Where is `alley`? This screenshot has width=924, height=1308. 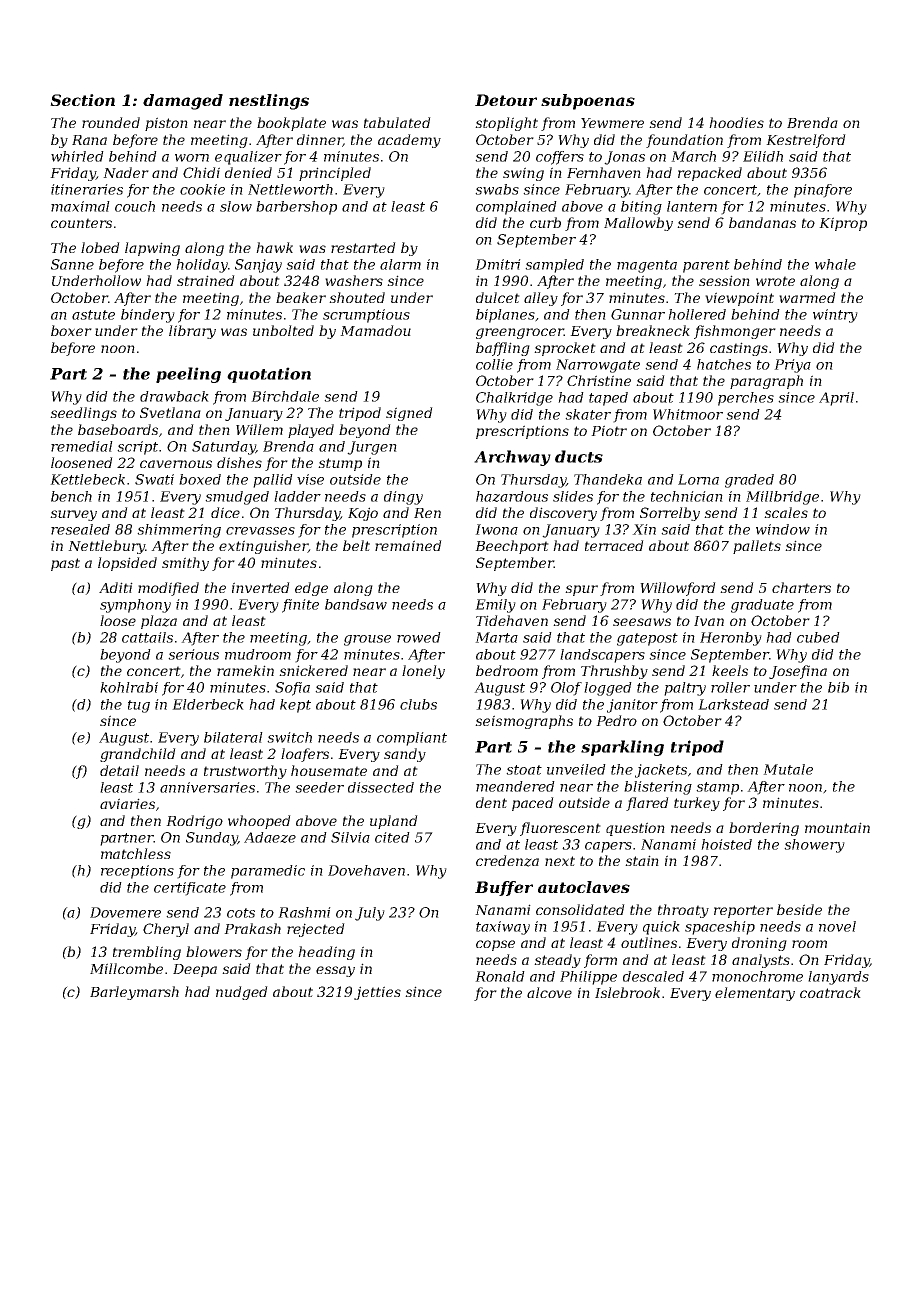 alley is located at coordinates (541, 299).
